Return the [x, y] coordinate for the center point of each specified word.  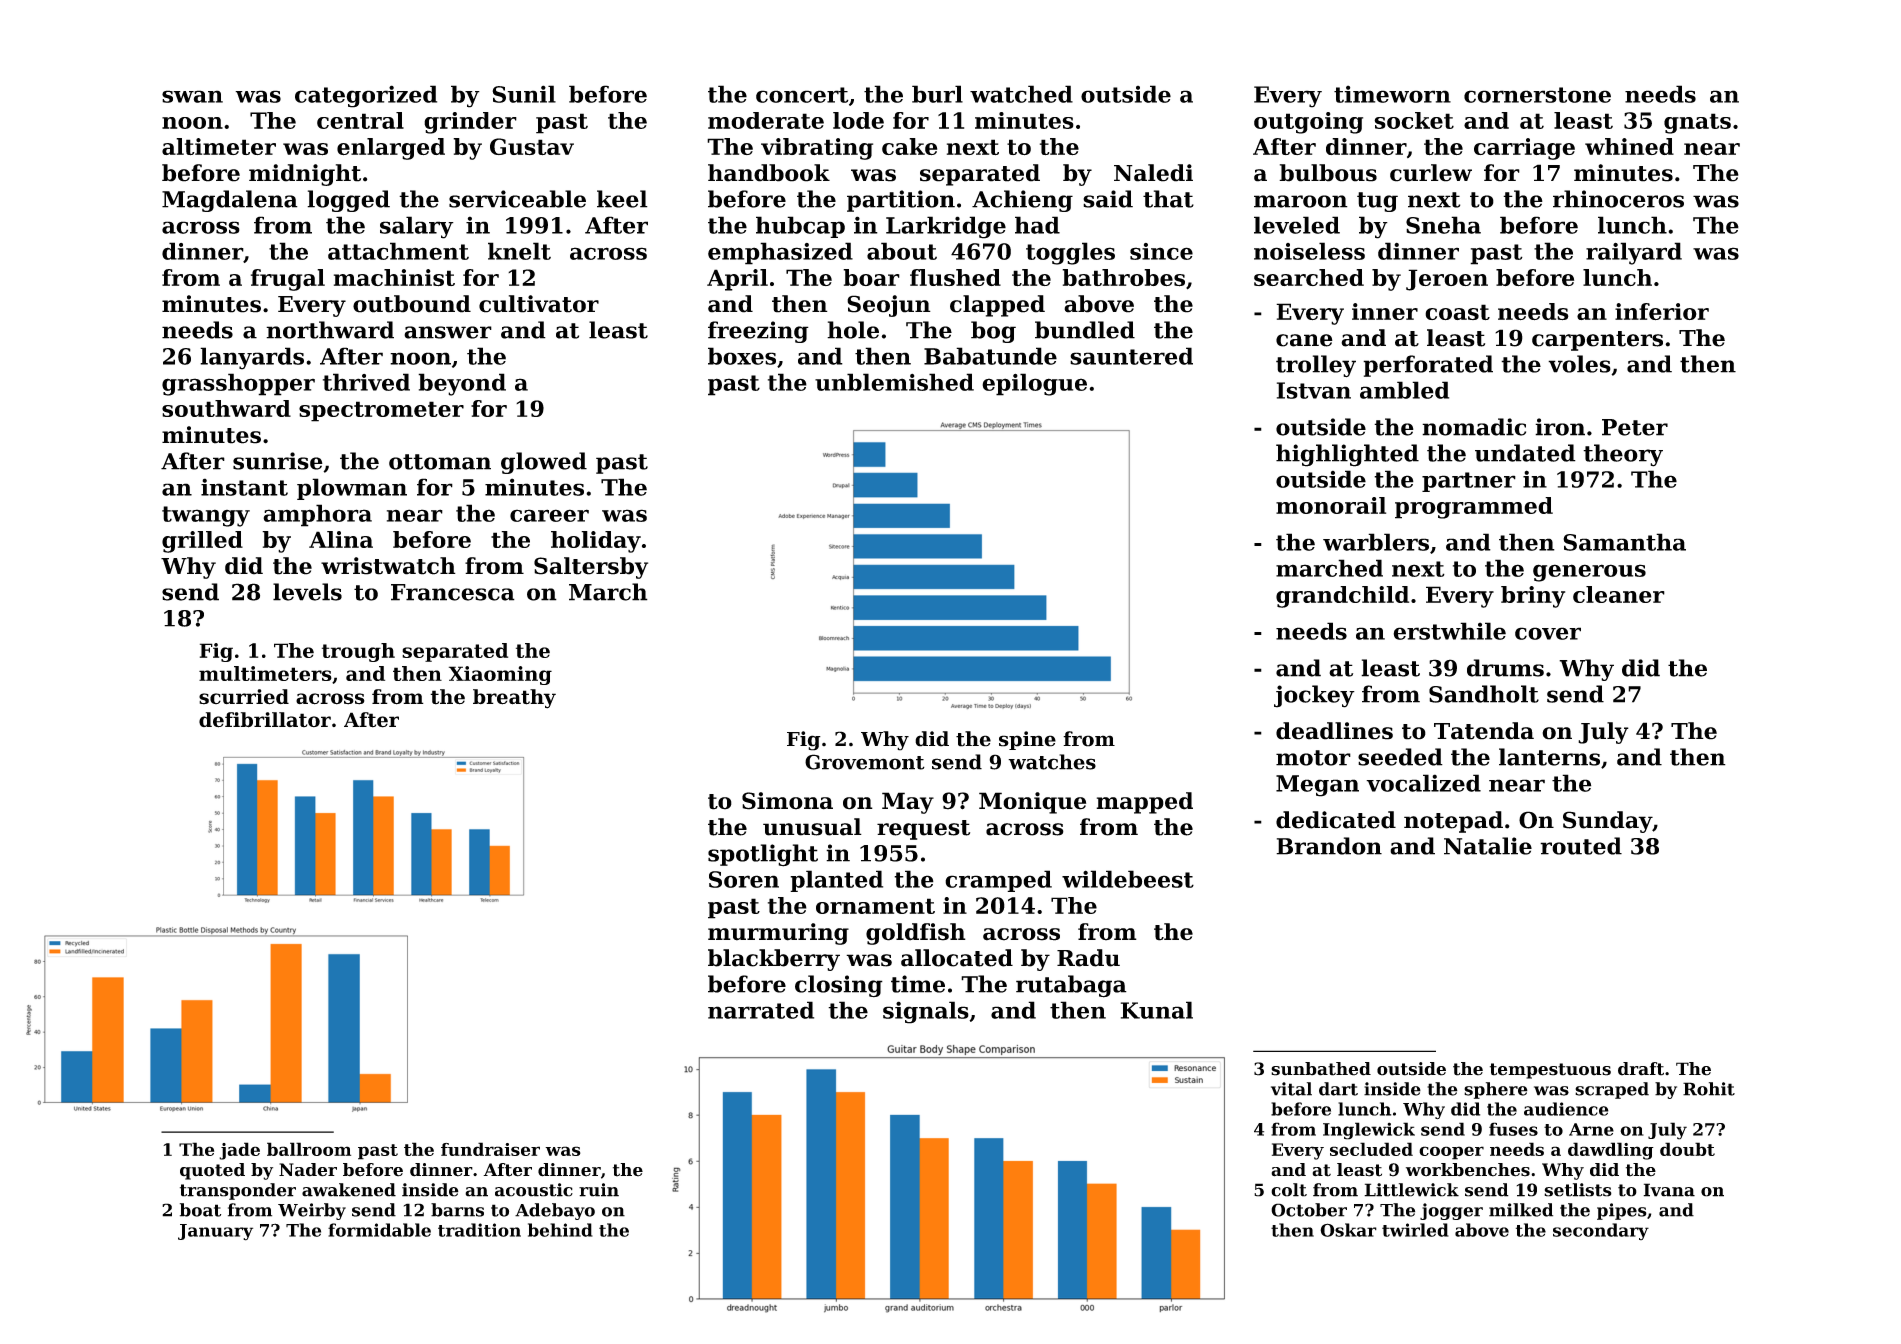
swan [192, 96]
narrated [761, 1010]
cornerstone [1537, 95]
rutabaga [1071, 986]
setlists [1578, 1190]
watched [1021, 94]
